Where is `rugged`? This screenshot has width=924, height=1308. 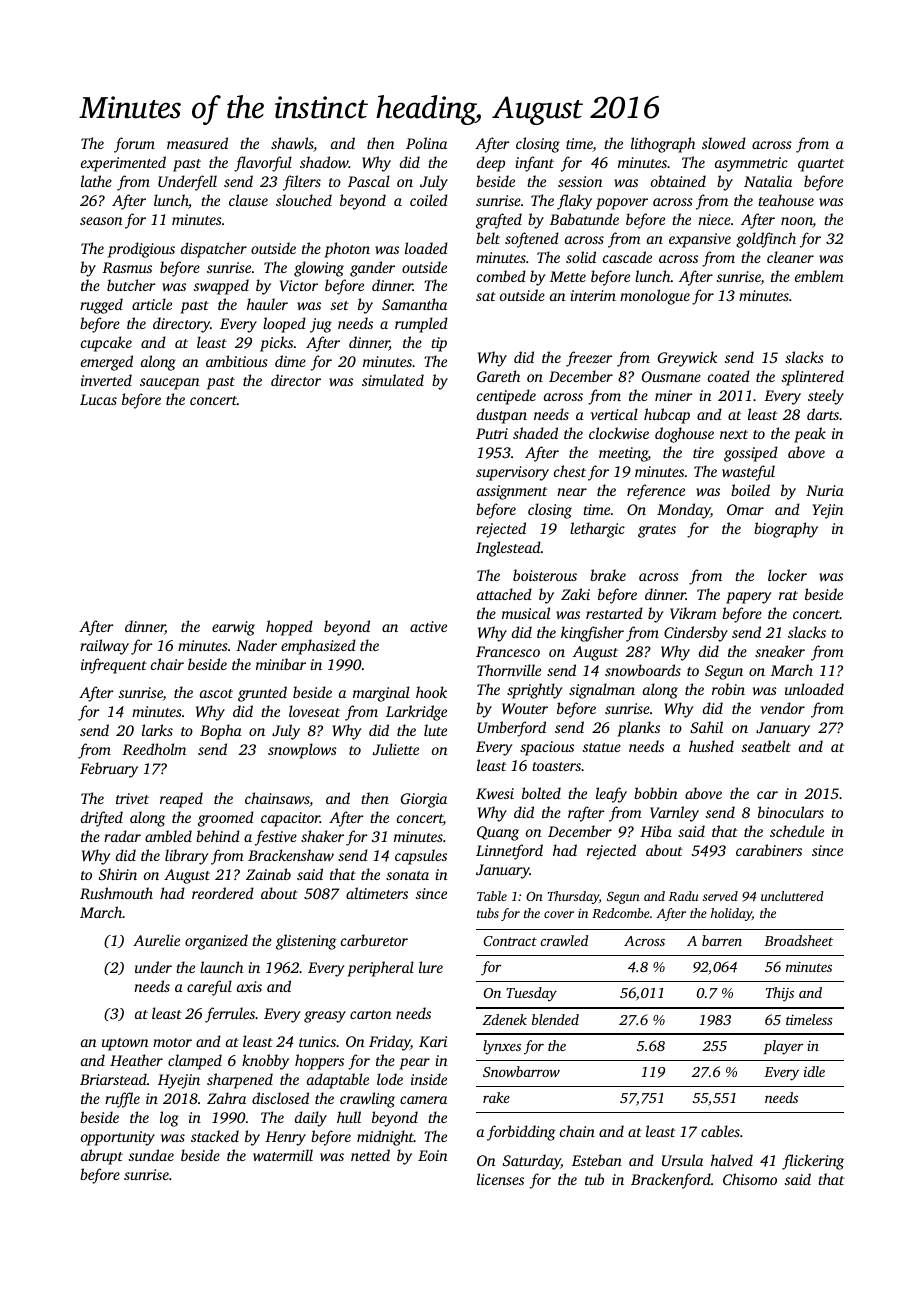 rugged is located at coordinates (101, 306).
